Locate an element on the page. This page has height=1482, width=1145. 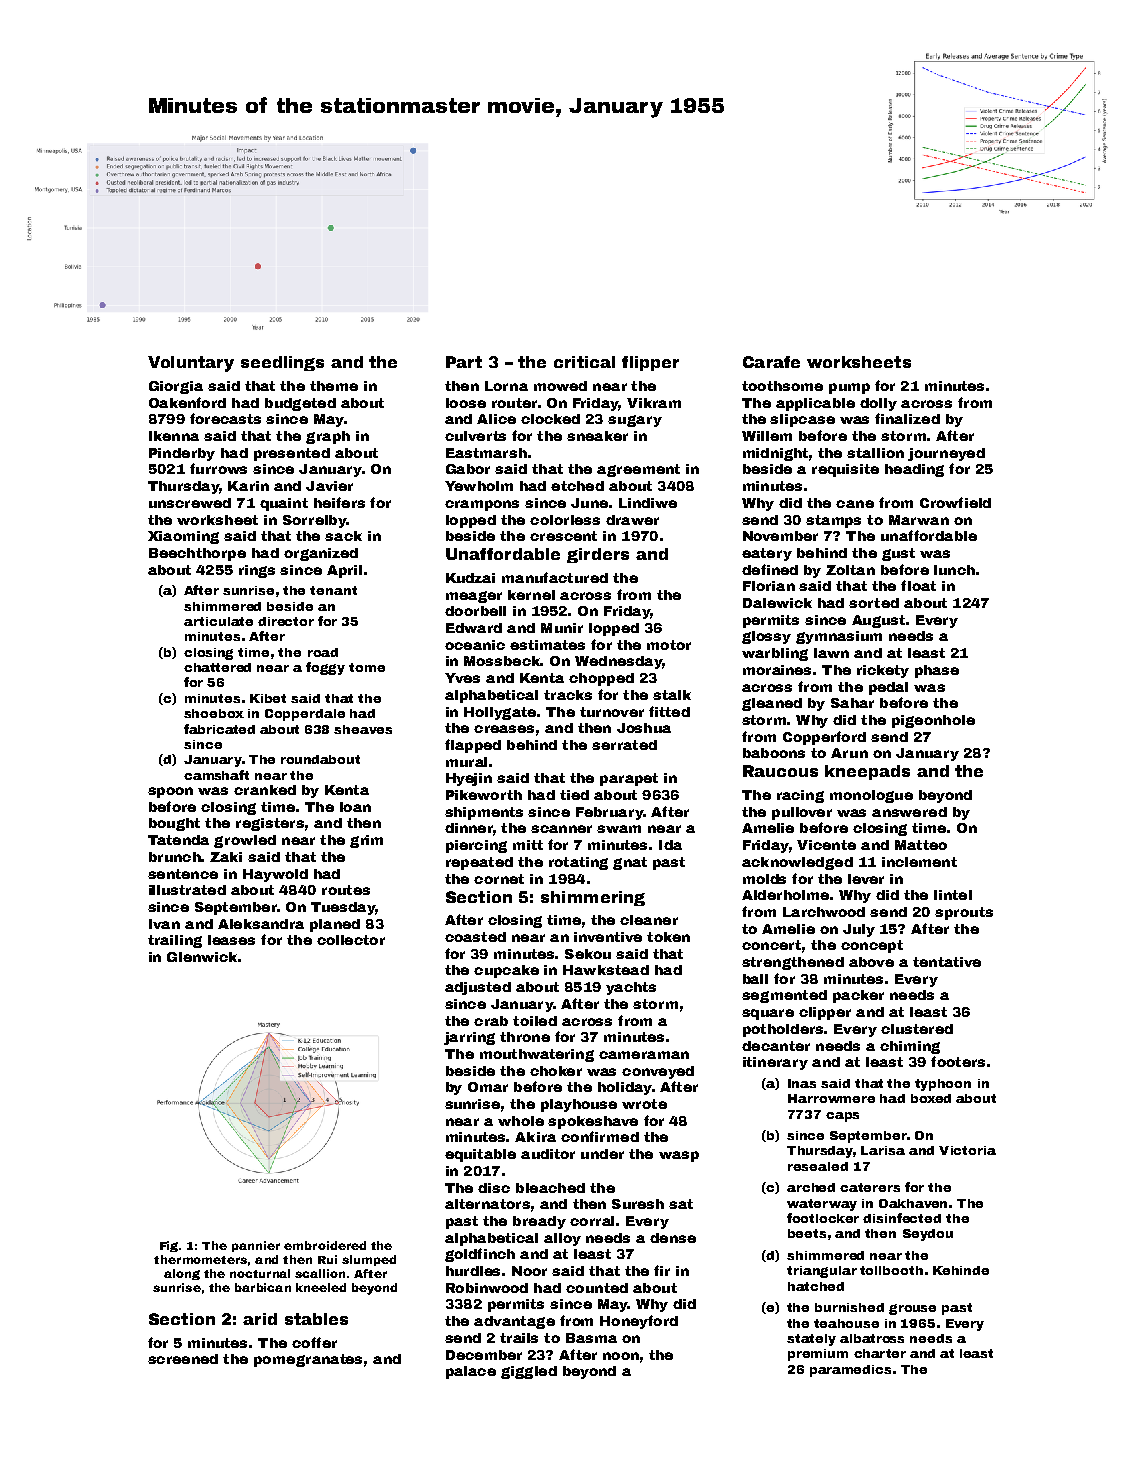
Voluntary is located at coordinates (191, 364).
